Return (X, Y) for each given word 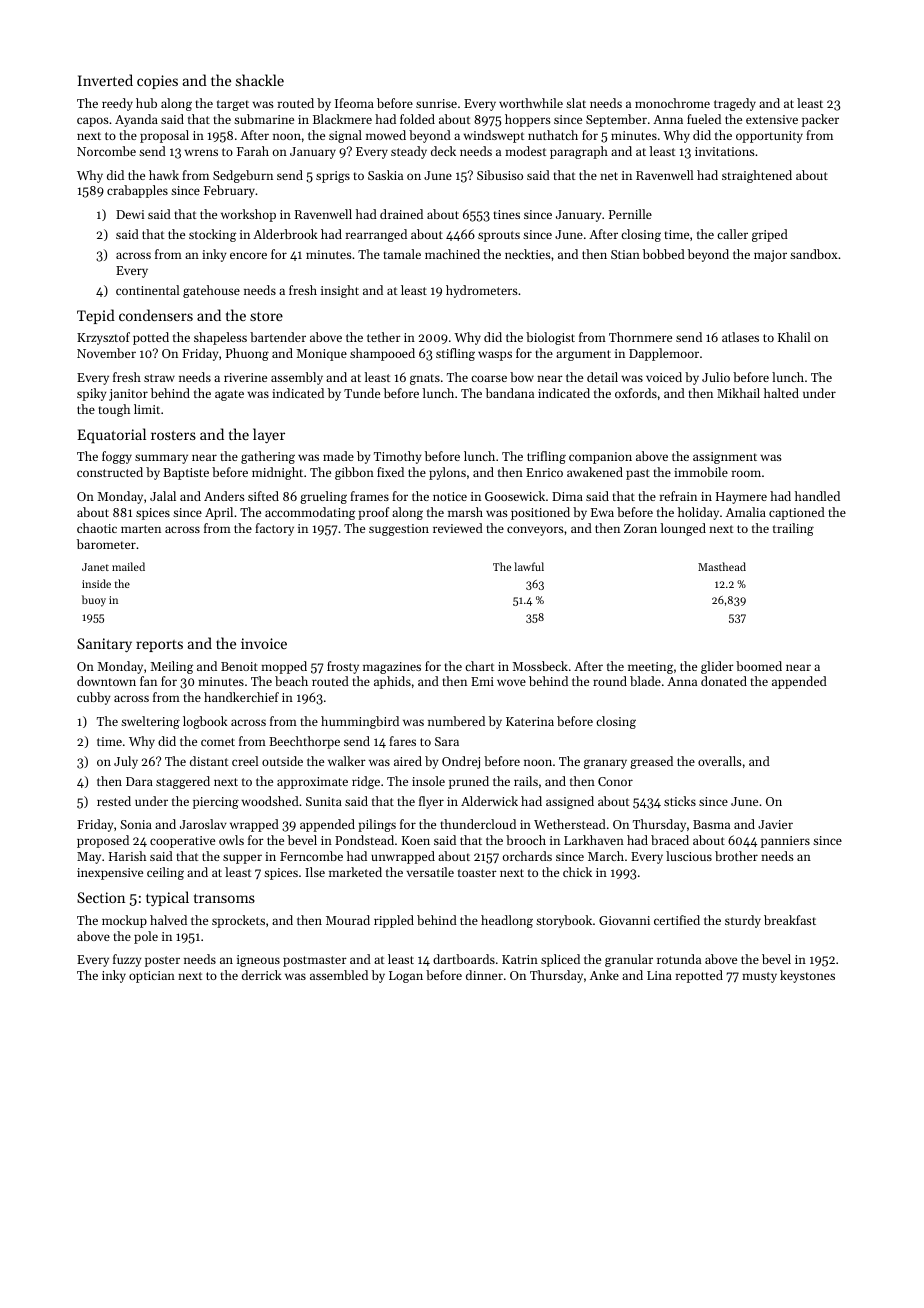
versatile (430, 872)
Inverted (105, 80)
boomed (759, 666)
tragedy (735, 104)
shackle (260, 80)
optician (152, 977)
